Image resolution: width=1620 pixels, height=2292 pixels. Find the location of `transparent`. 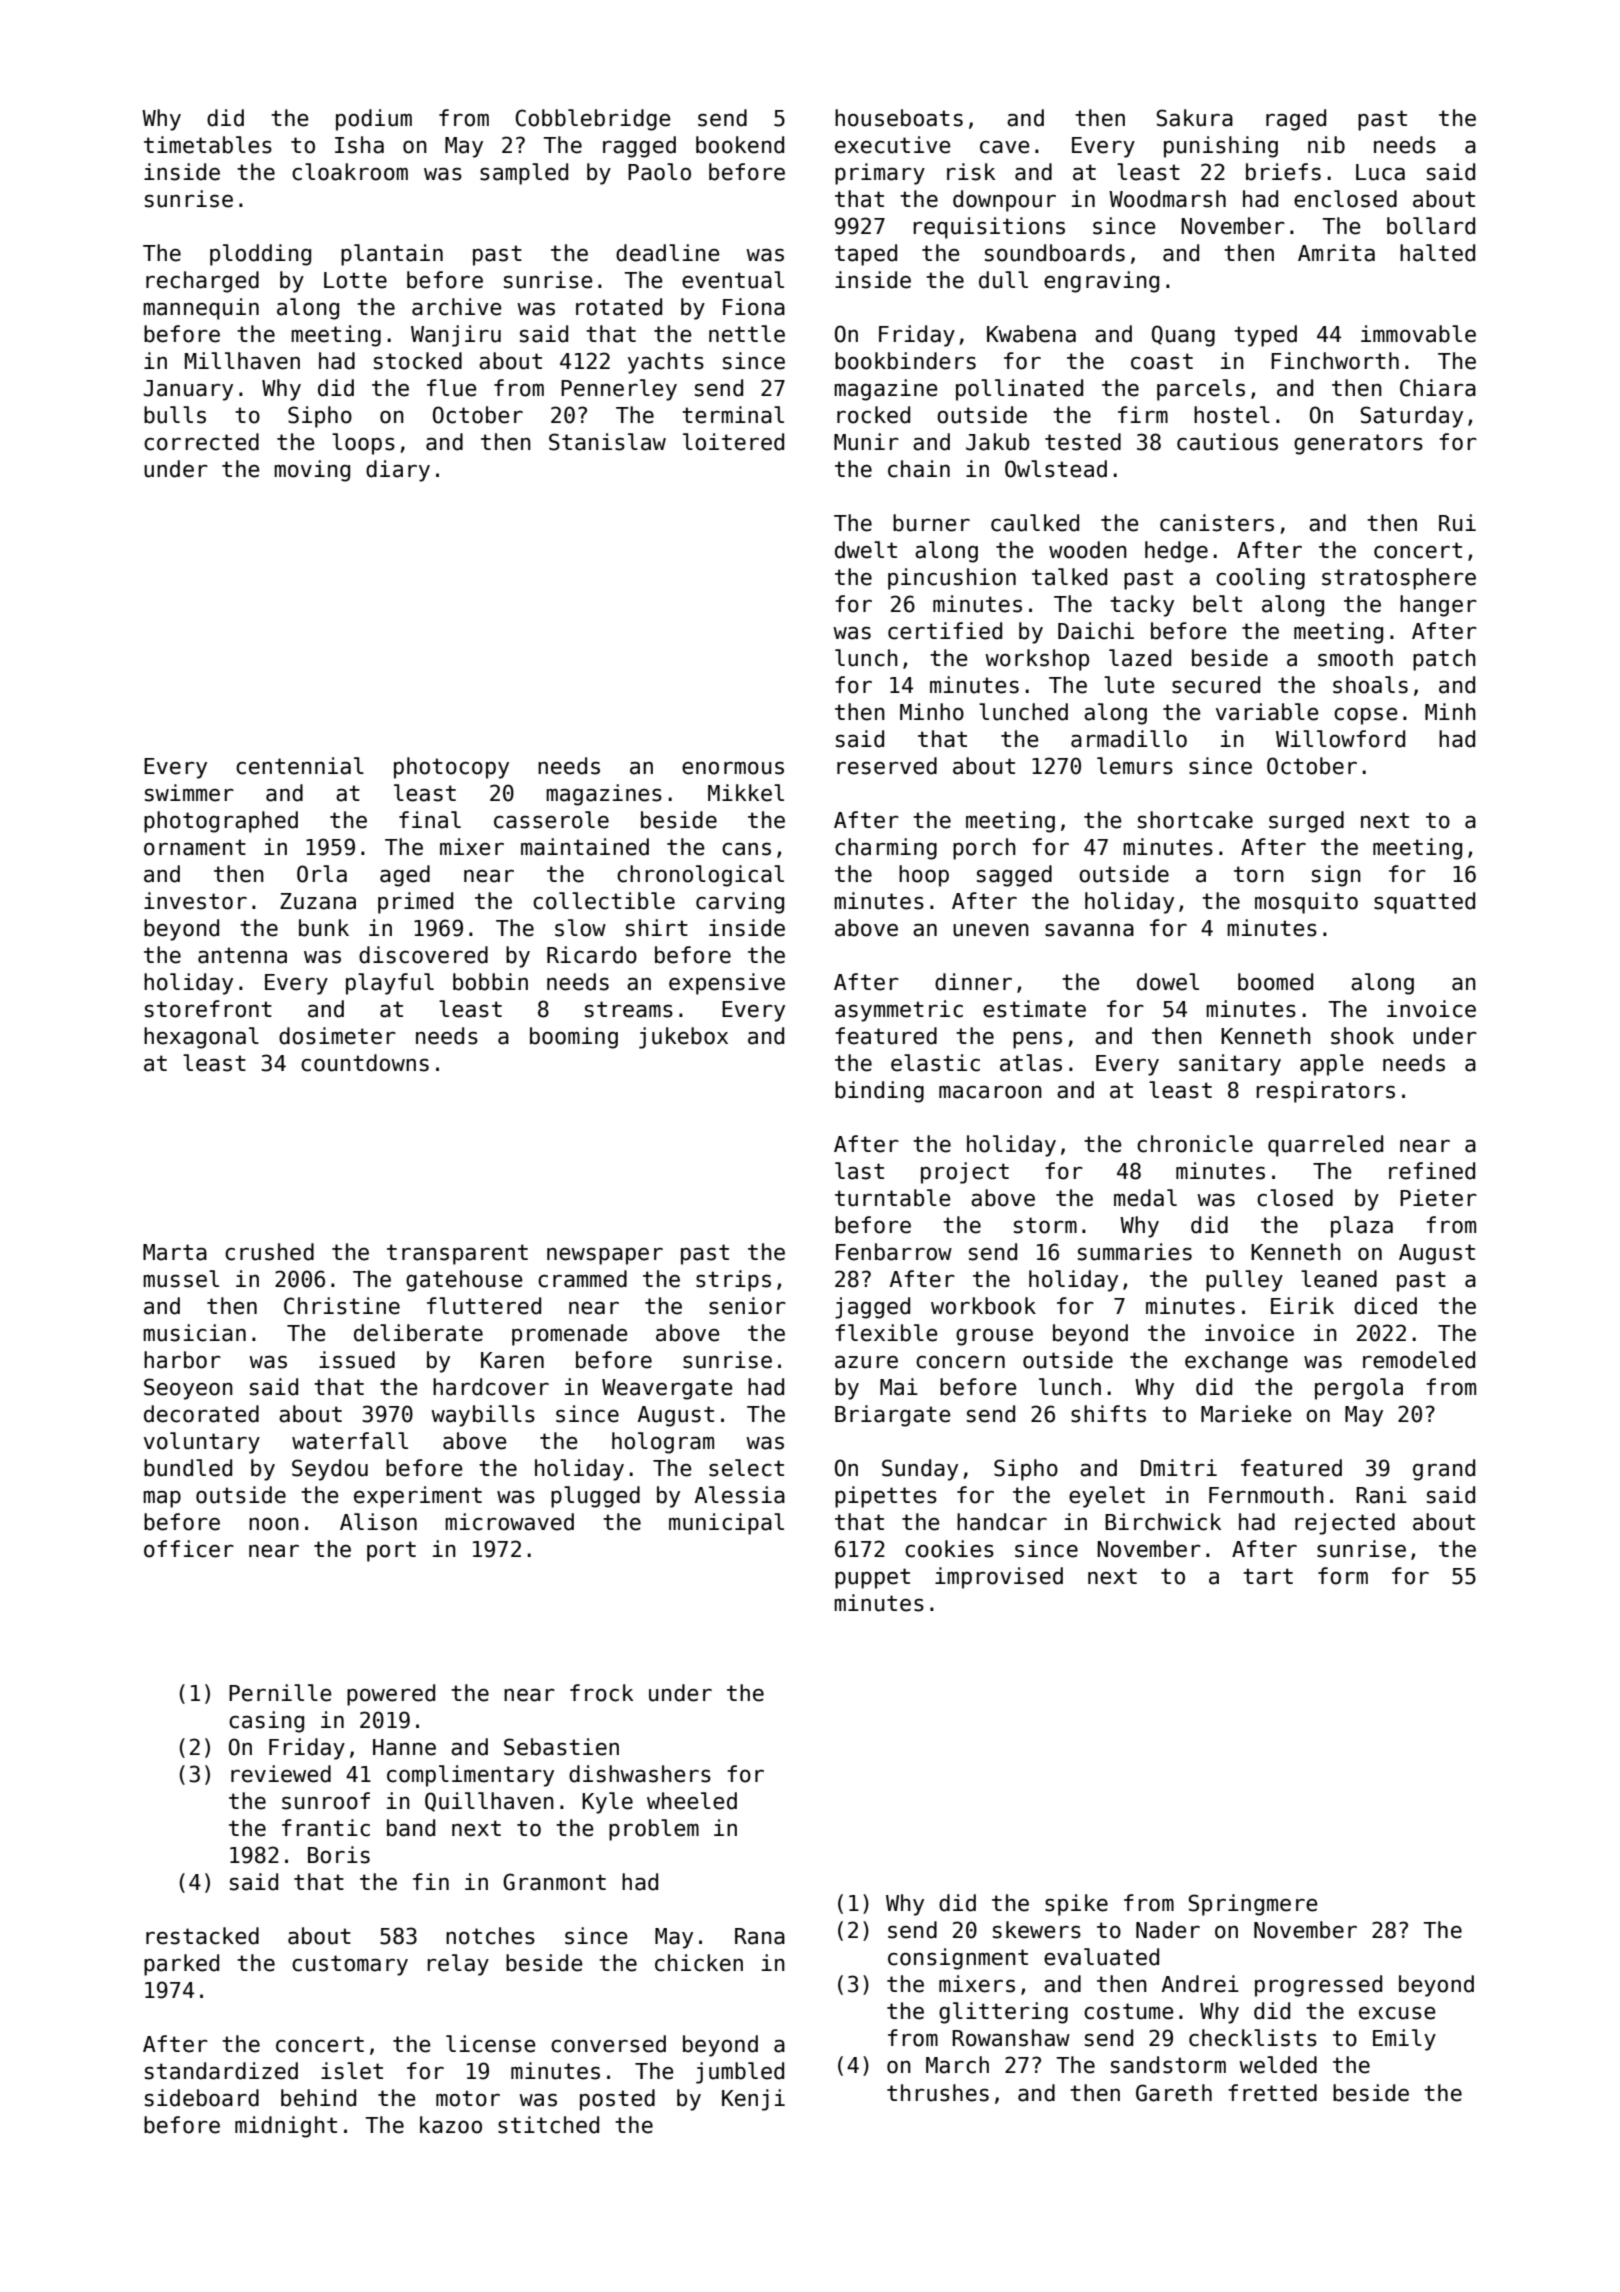

transparent is located at coordinates (457, 1254).
